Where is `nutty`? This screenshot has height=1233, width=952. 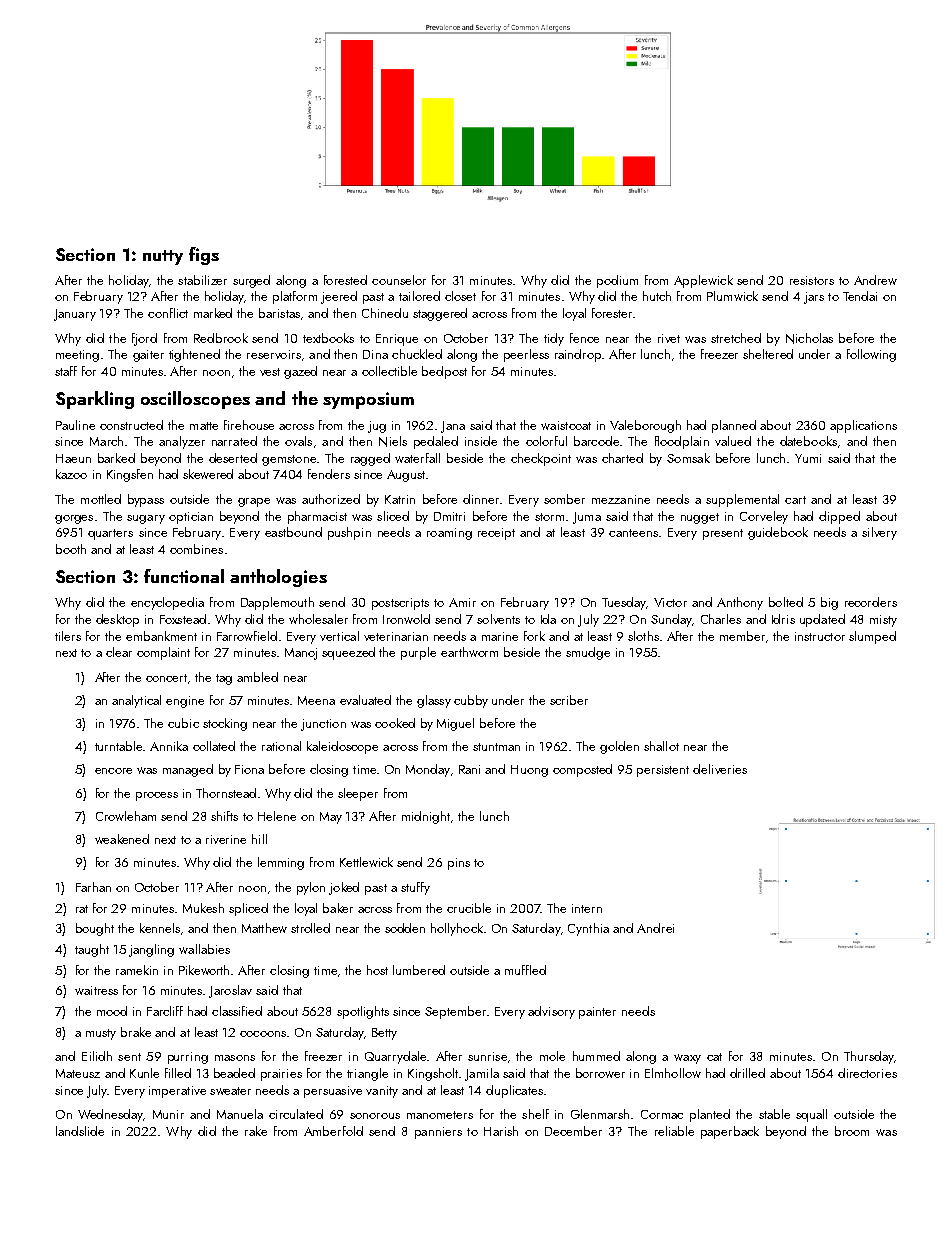
nutty is located at coordinates (163, 257).
